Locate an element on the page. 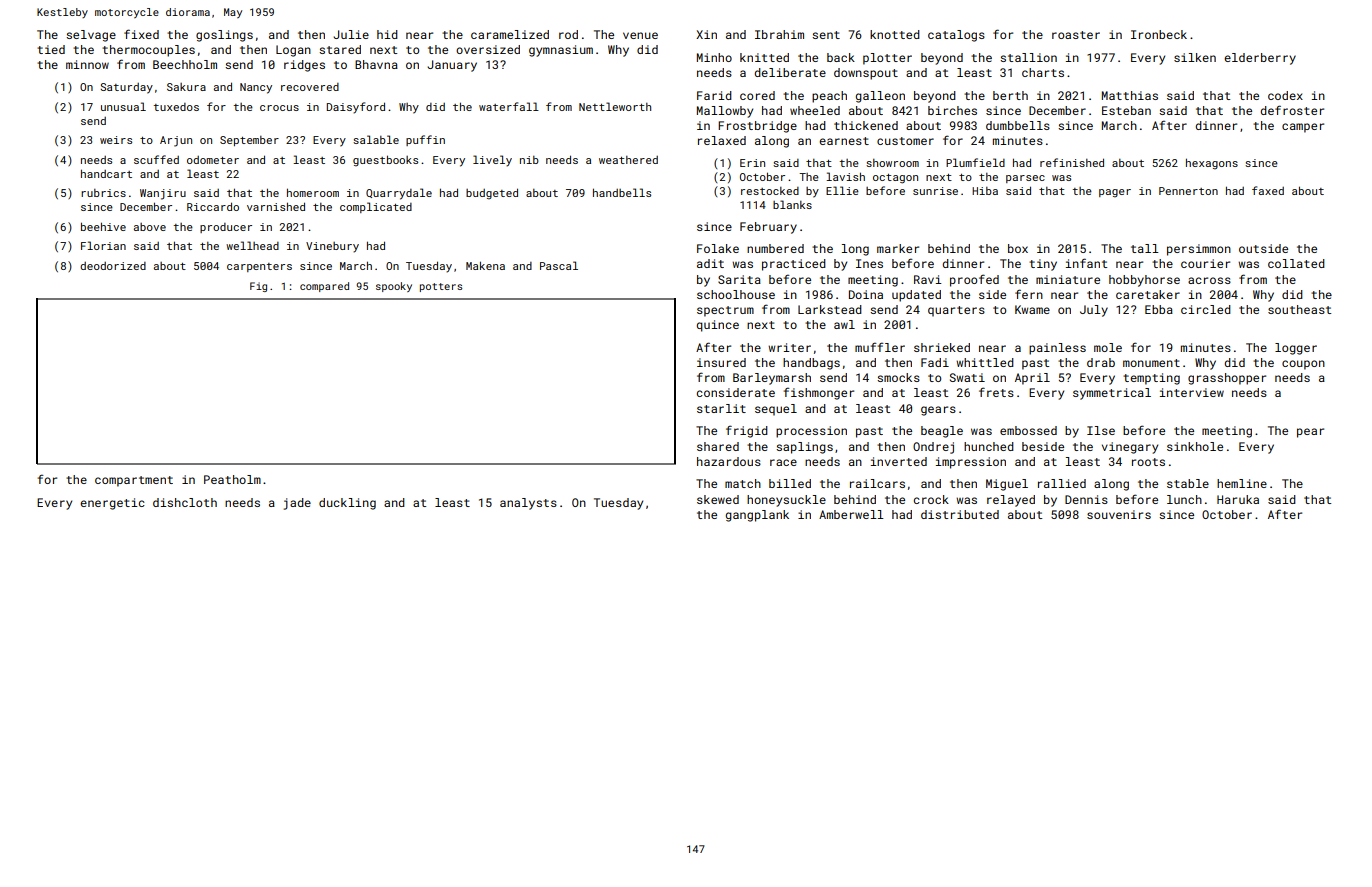  birches is located at coordinates (952, 110).
